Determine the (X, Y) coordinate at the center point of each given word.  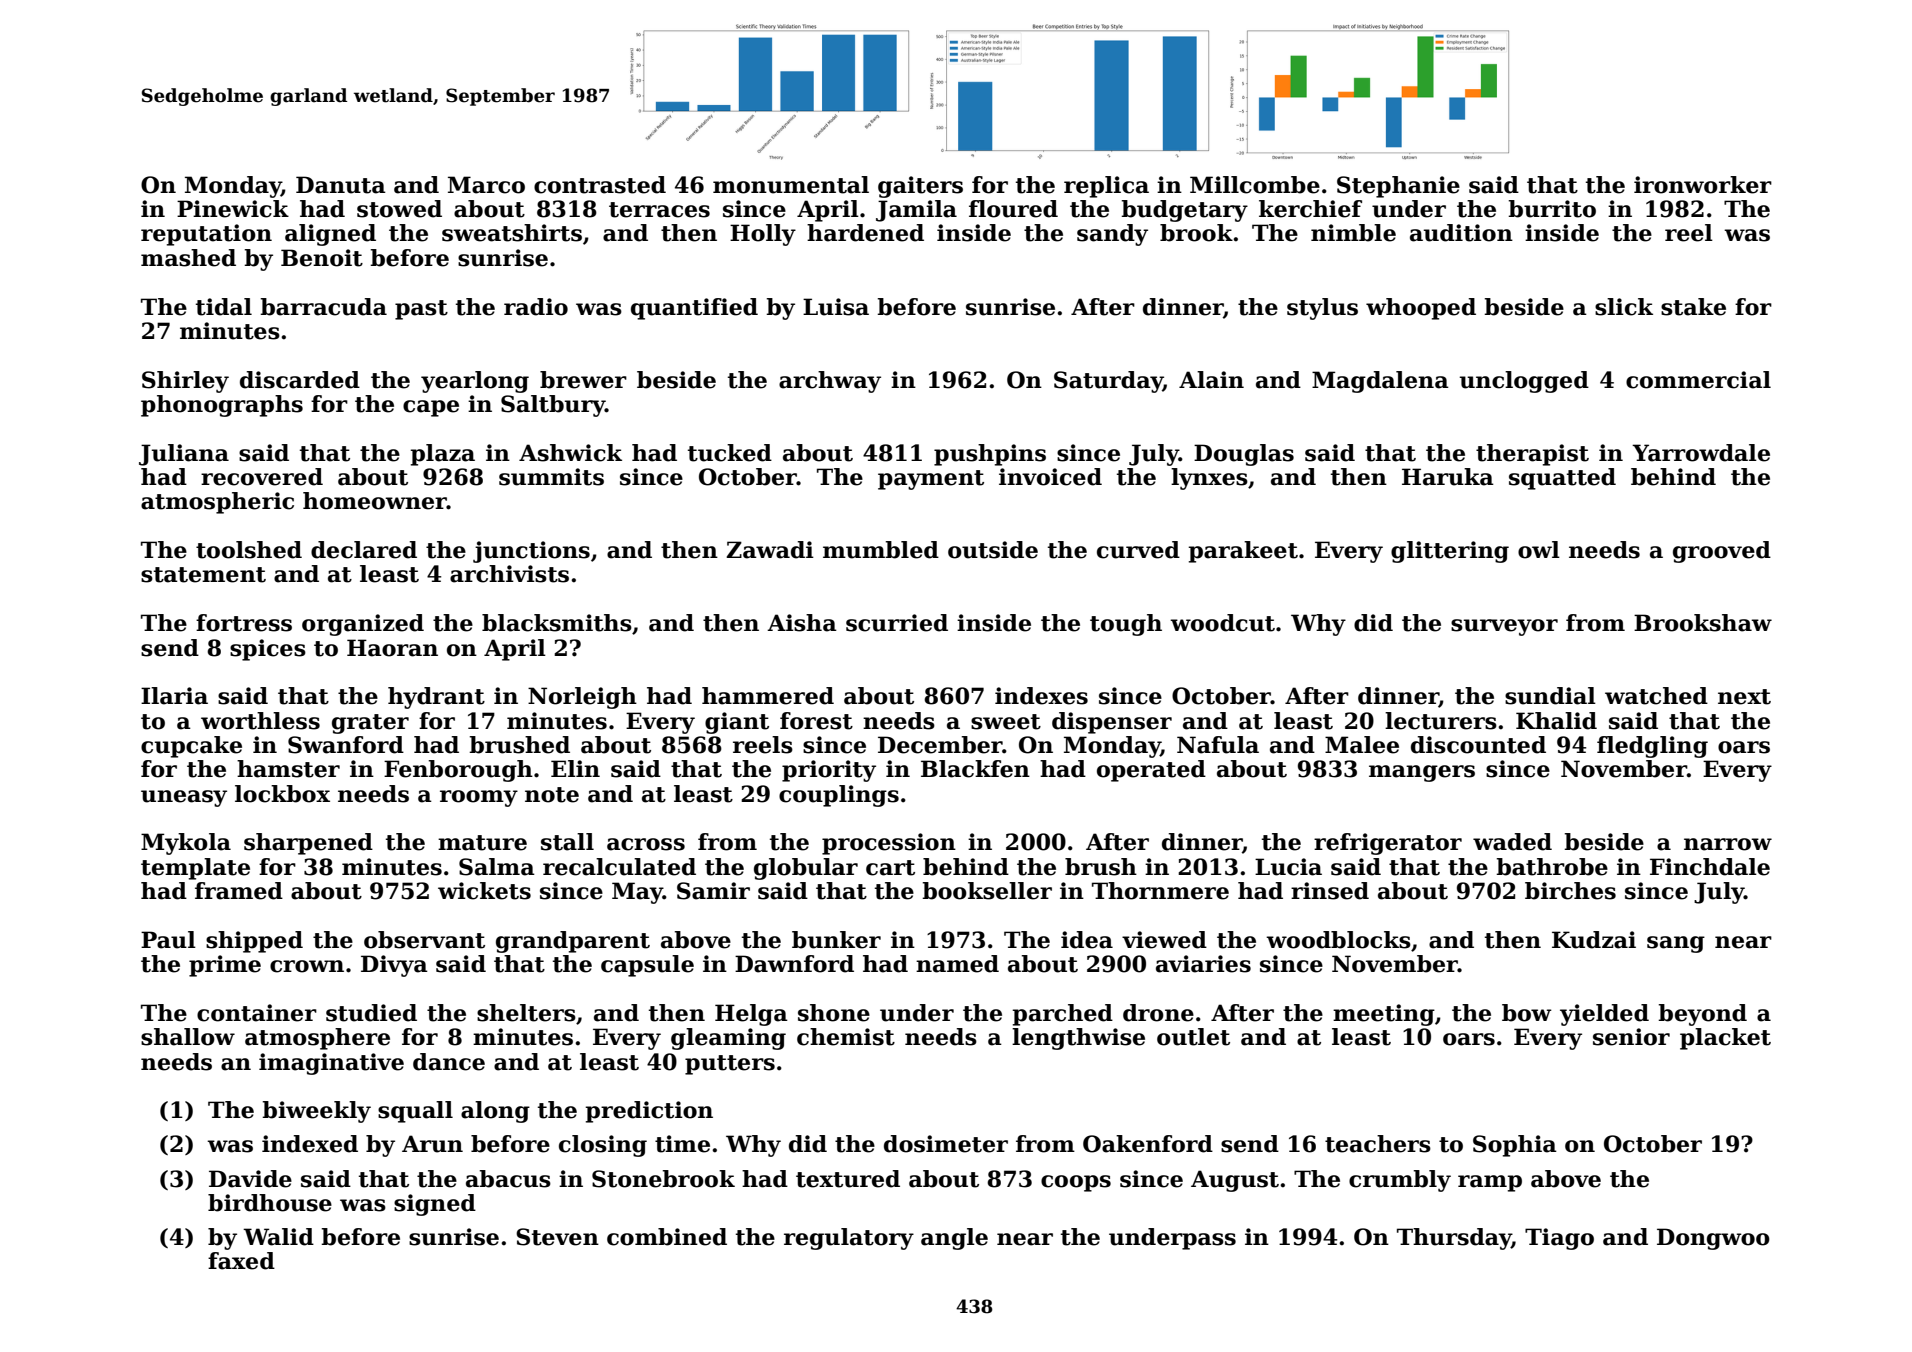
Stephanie (1398, 187)
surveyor (1504, 627)
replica (1106, 187)
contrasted (600, 185)
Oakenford (1148, 1144)
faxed (241, 1261)
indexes (1041, 696)
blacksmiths (557, 623)
